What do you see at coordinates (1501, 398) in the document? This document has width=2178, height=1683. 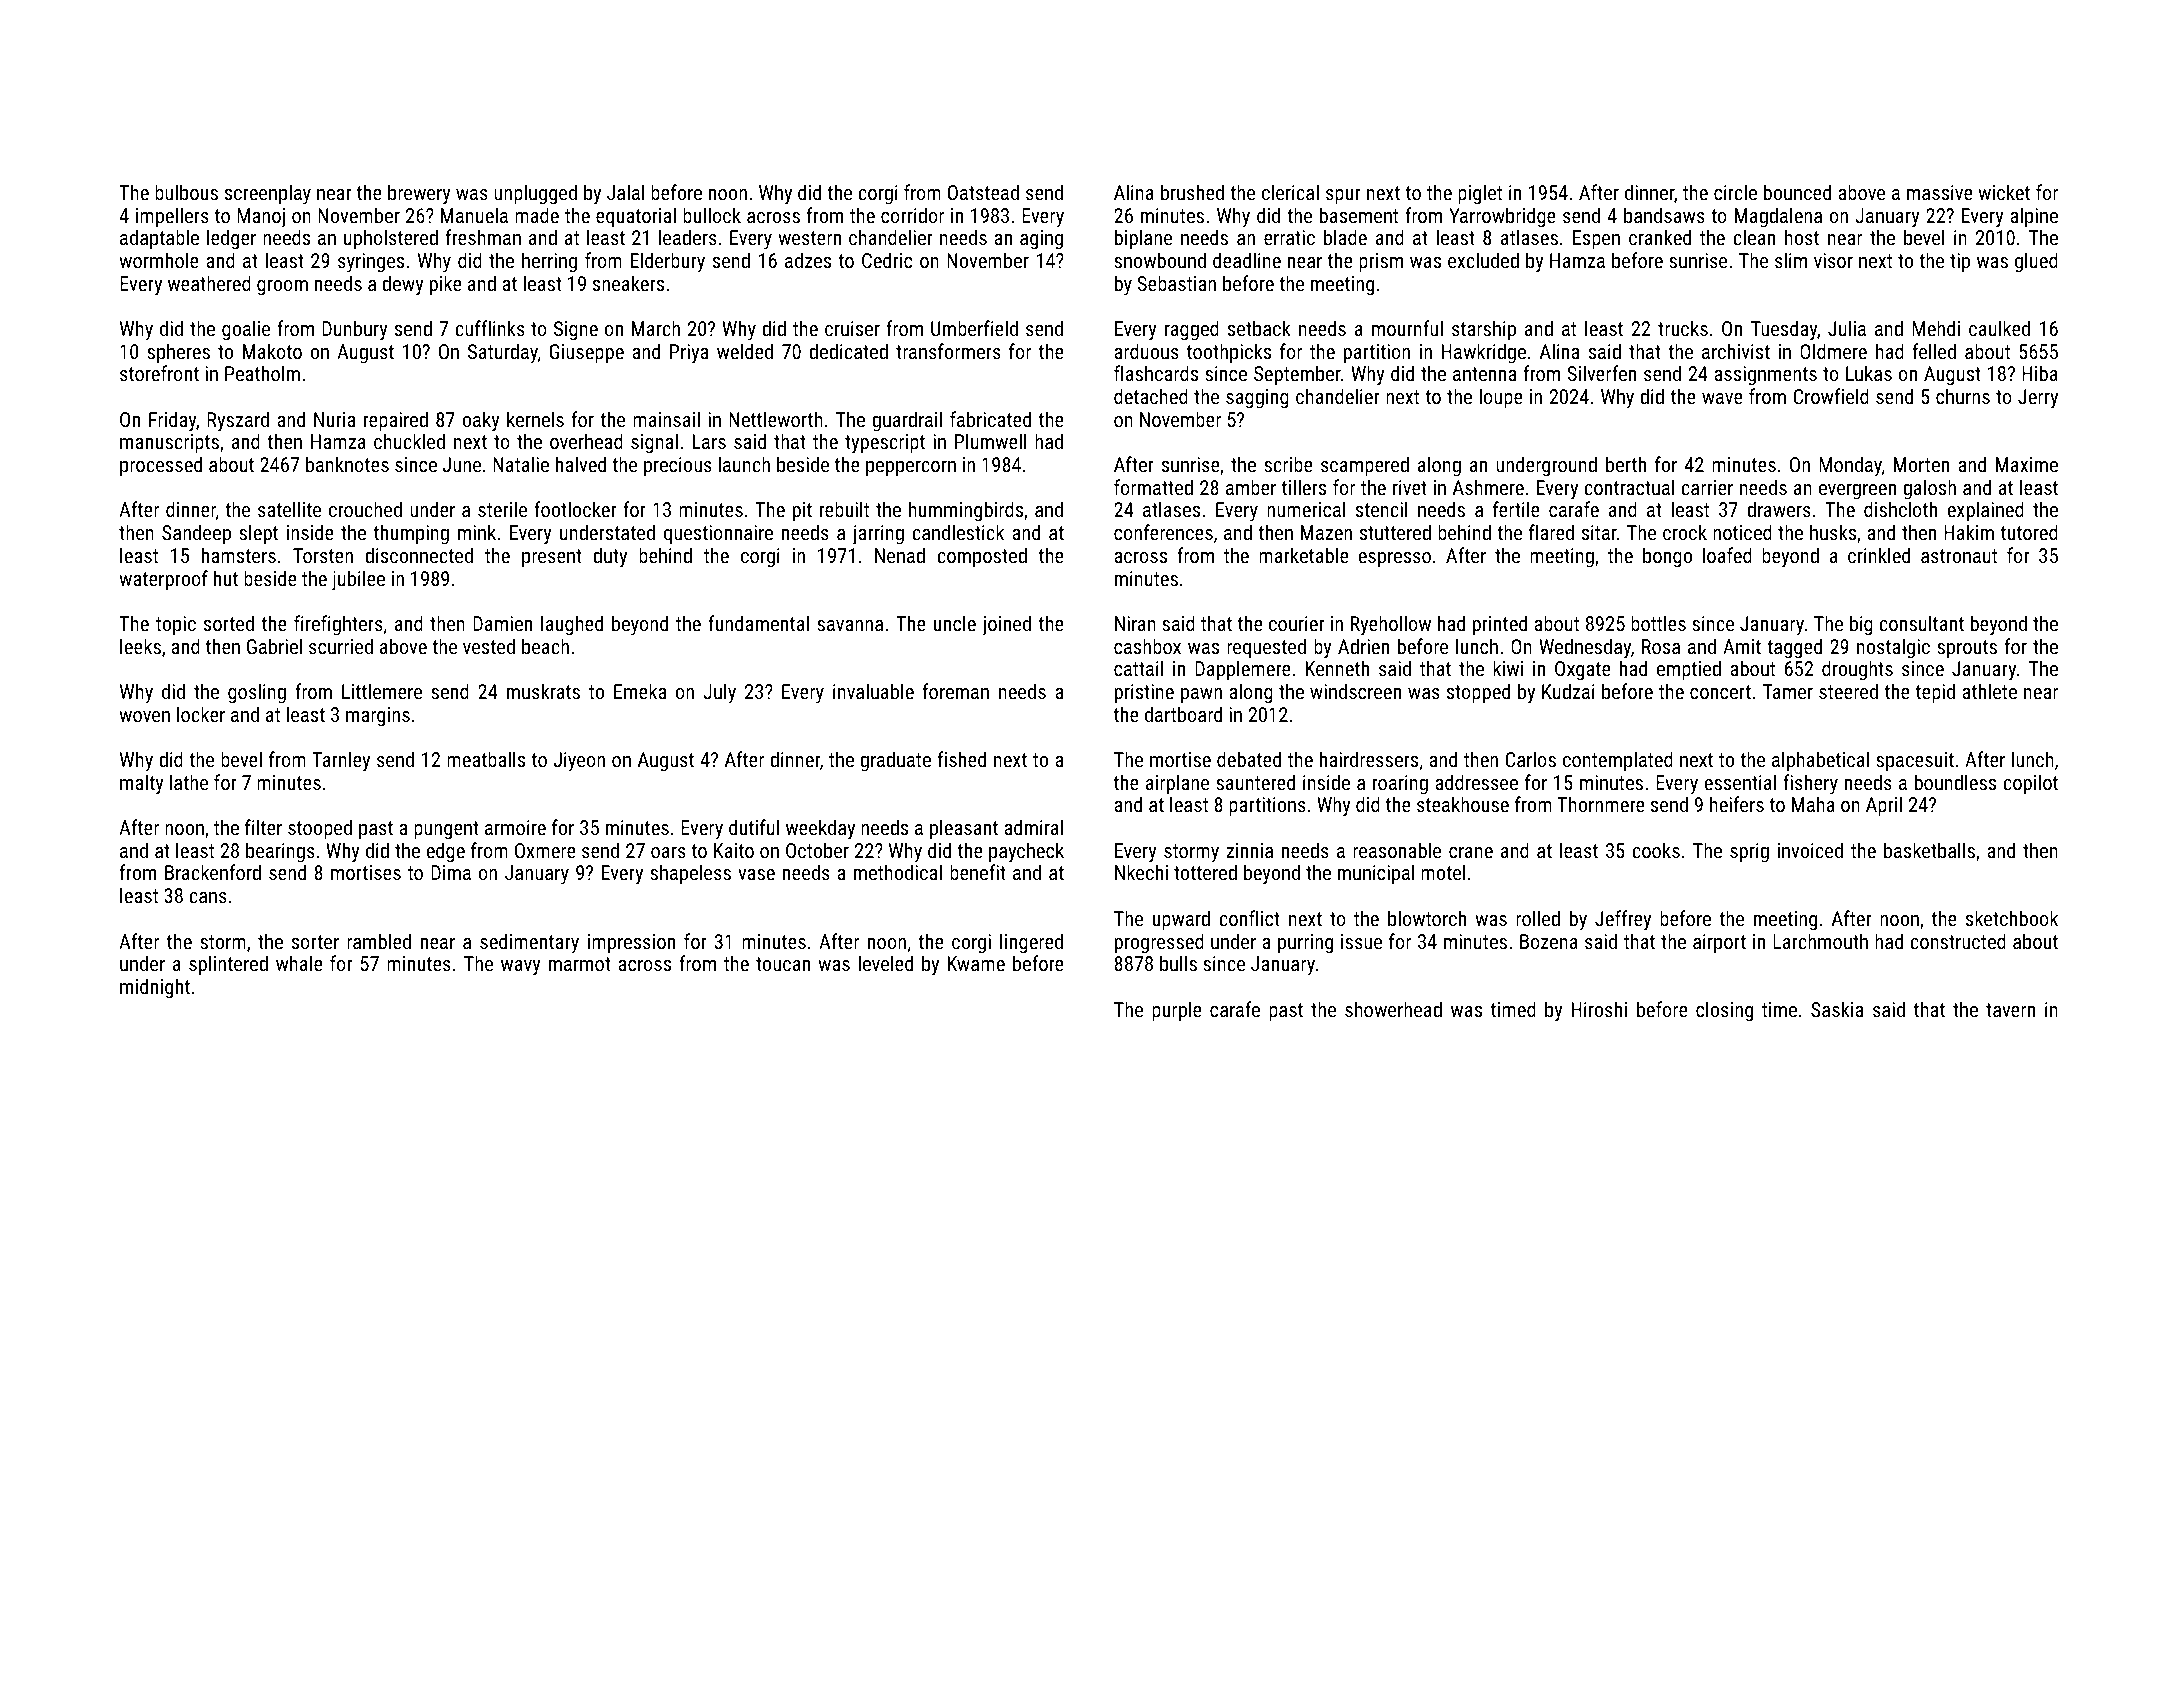 I see `loupe` at bounding box center [1501, 398].
